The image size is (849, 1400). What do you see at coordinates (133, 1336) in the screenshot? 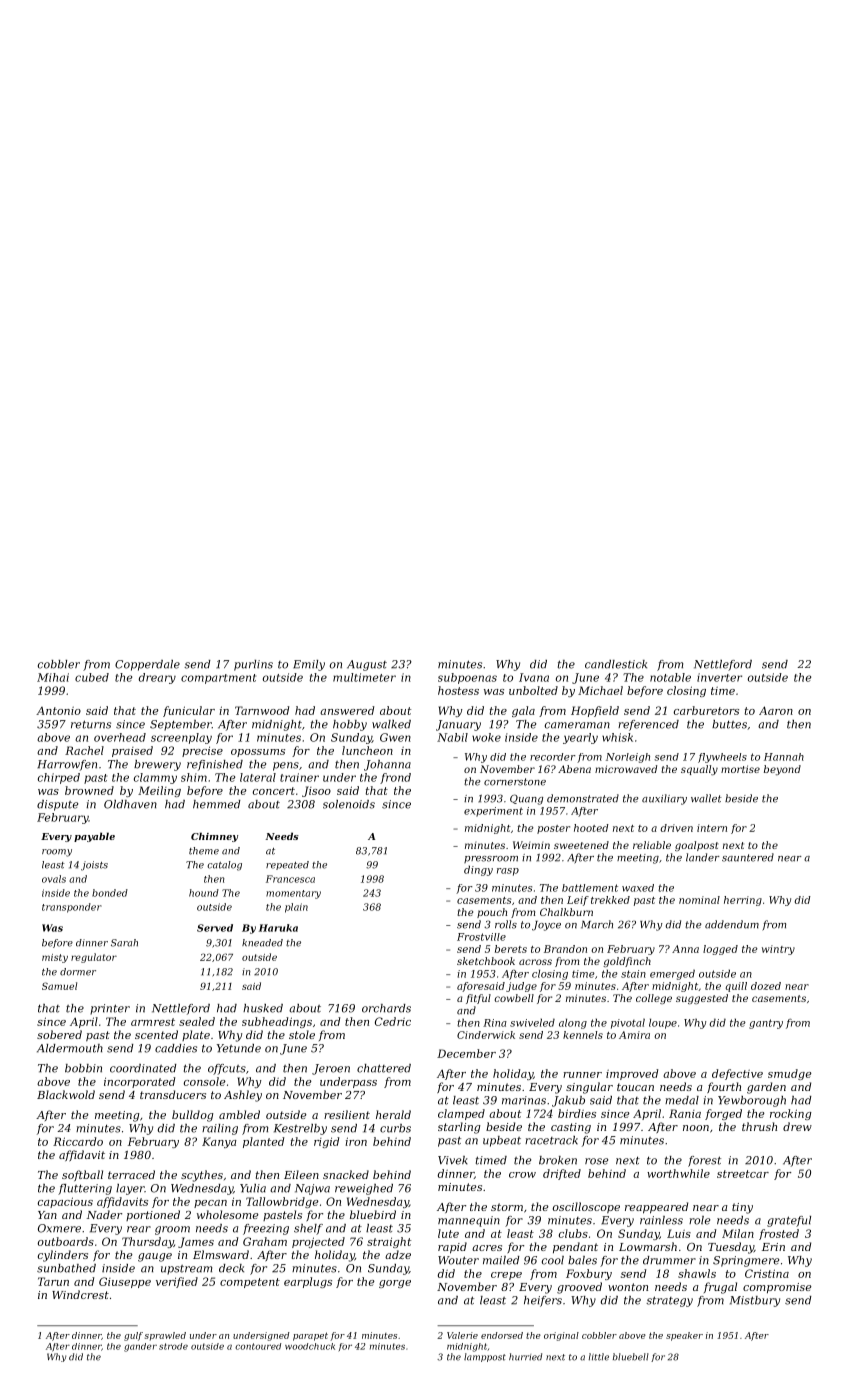
I see `gulf` at bounding box center [133, 1336].
